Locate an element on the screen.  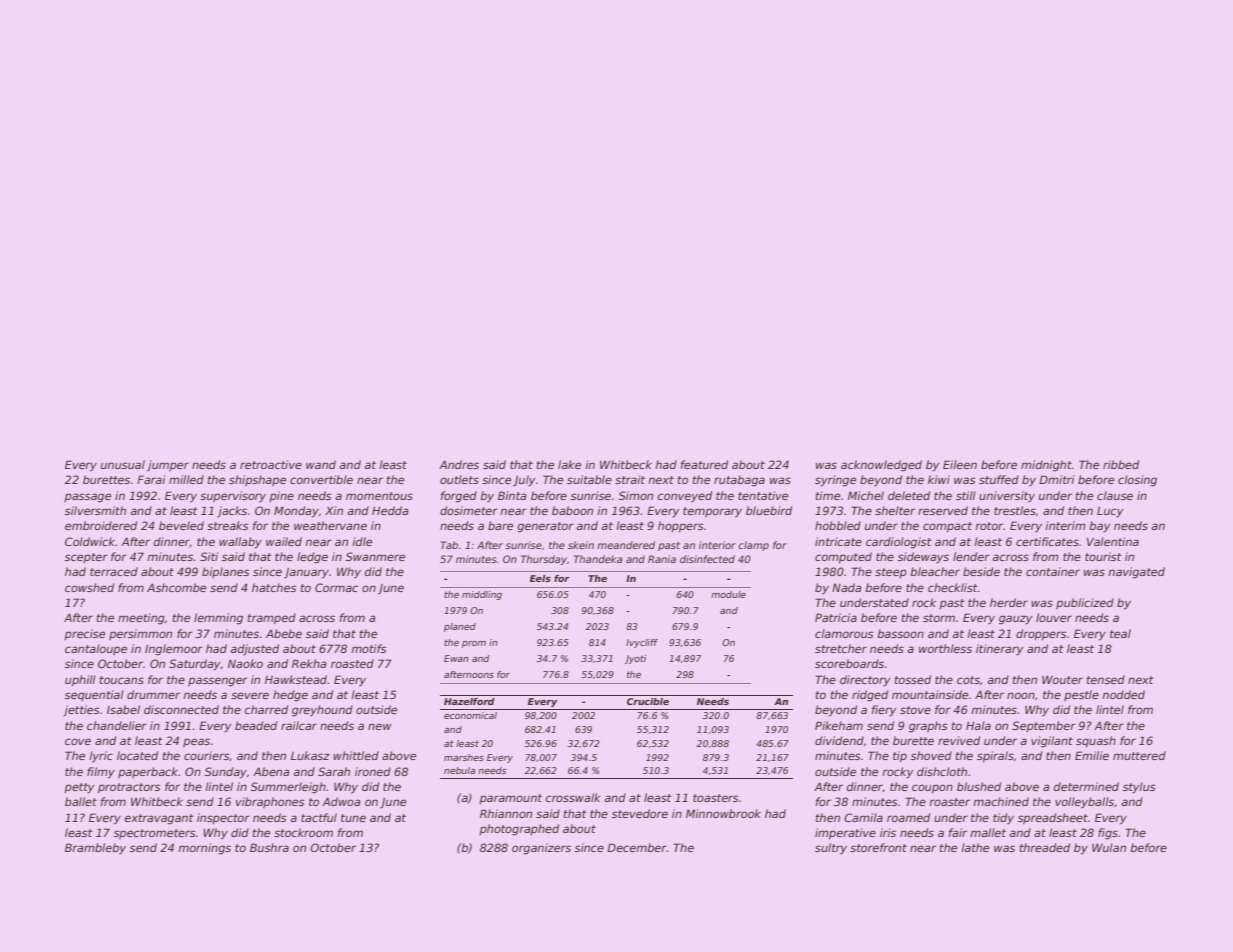
Emilie is located at coordinates (1092, 755).
